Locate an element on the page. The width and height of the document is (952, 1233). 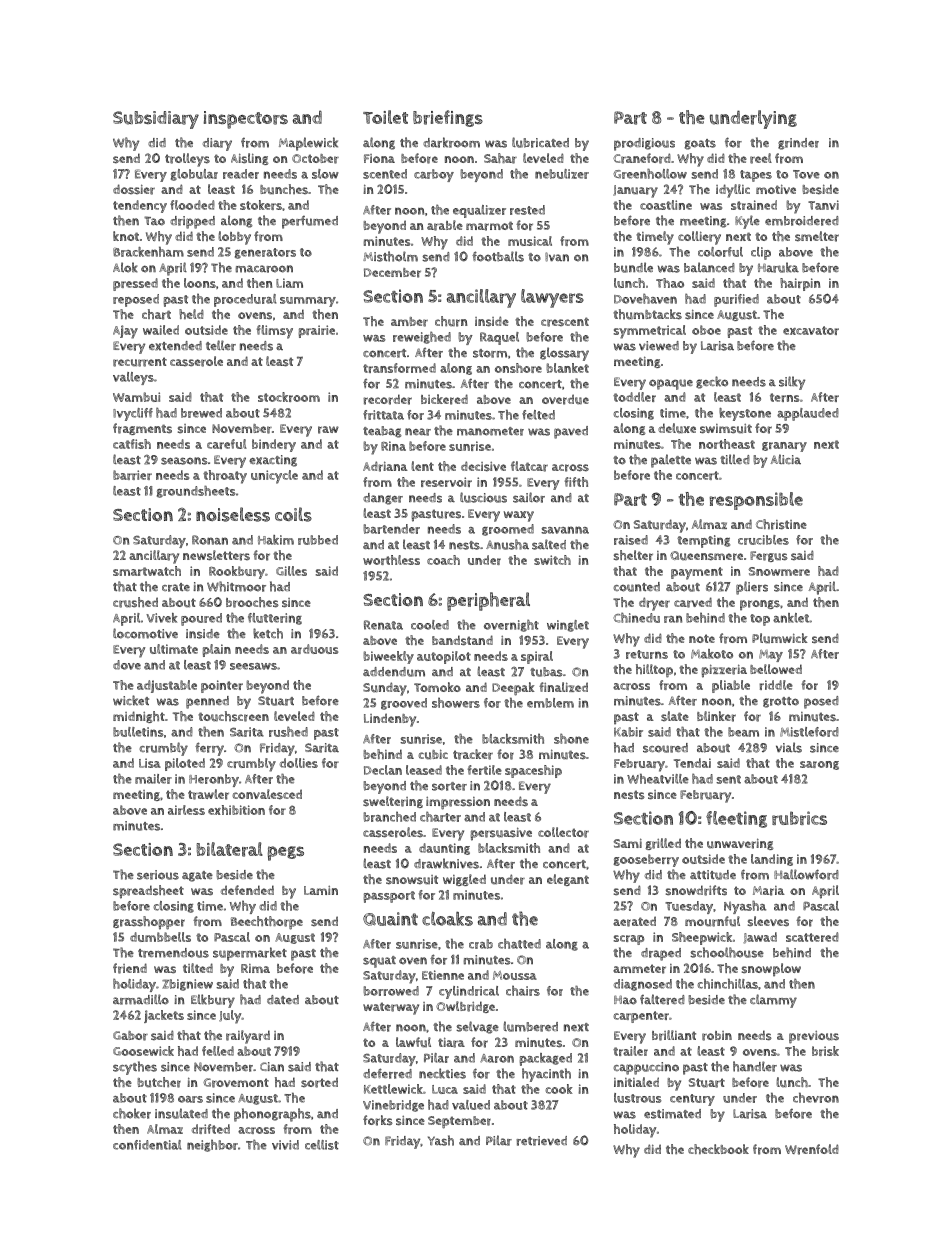
pointer is located at coordinates (222, 686).
